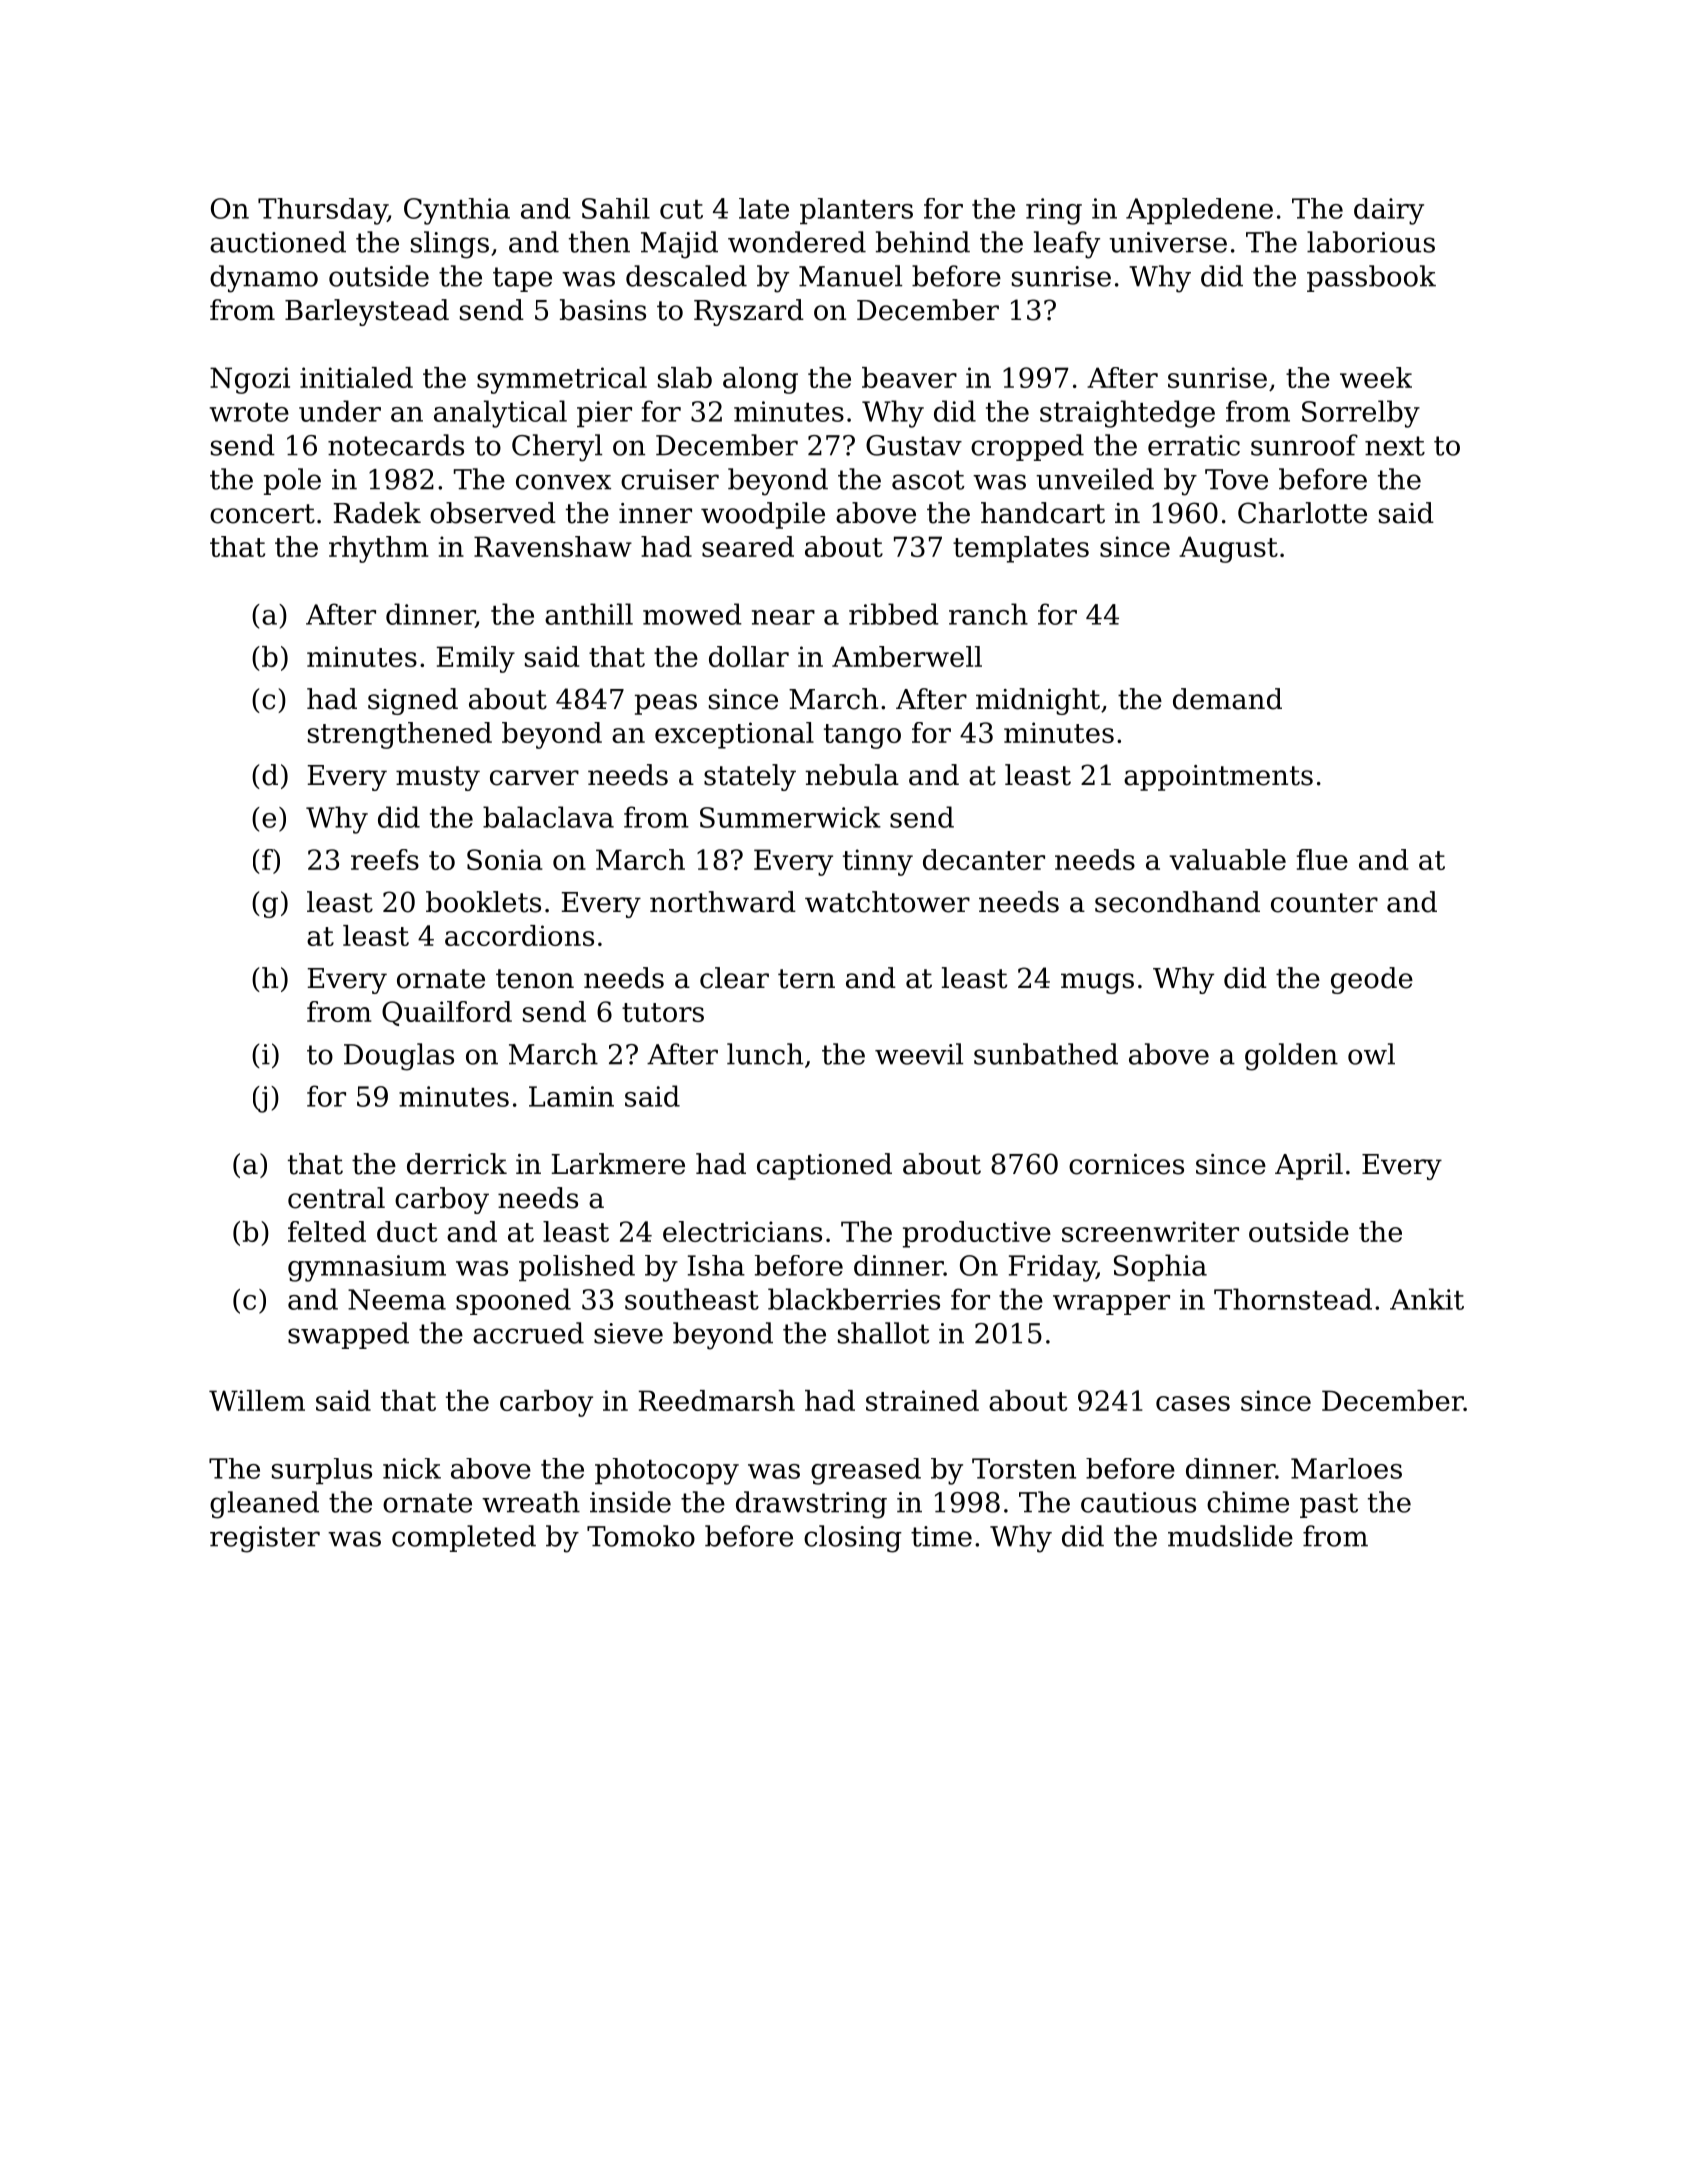  What do you see at coordinates (265, 1539) in the image?
I see `register` at bounding box center [265, 1539].
